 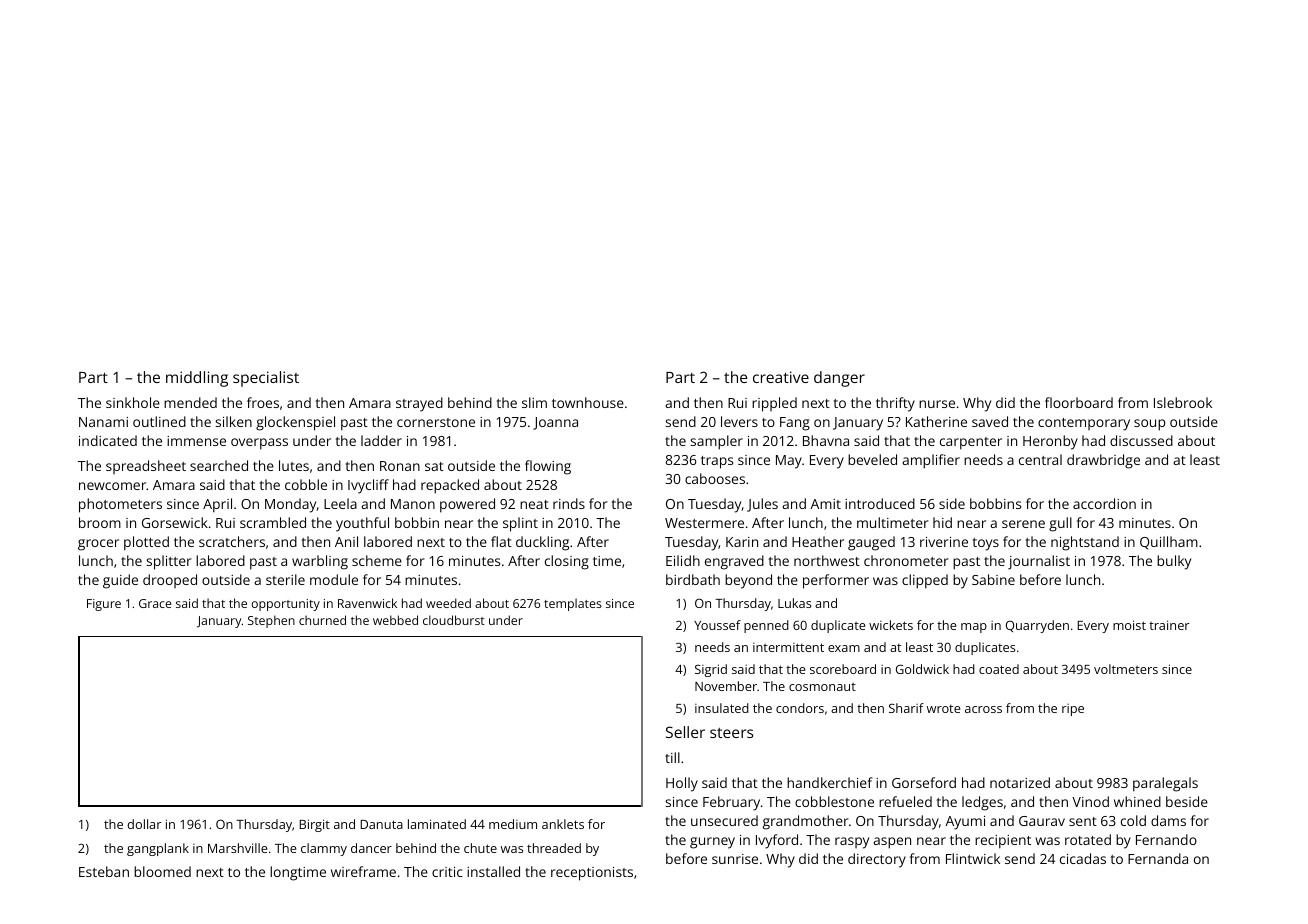 I want to click on specialist, so click(x=266, y=379).
